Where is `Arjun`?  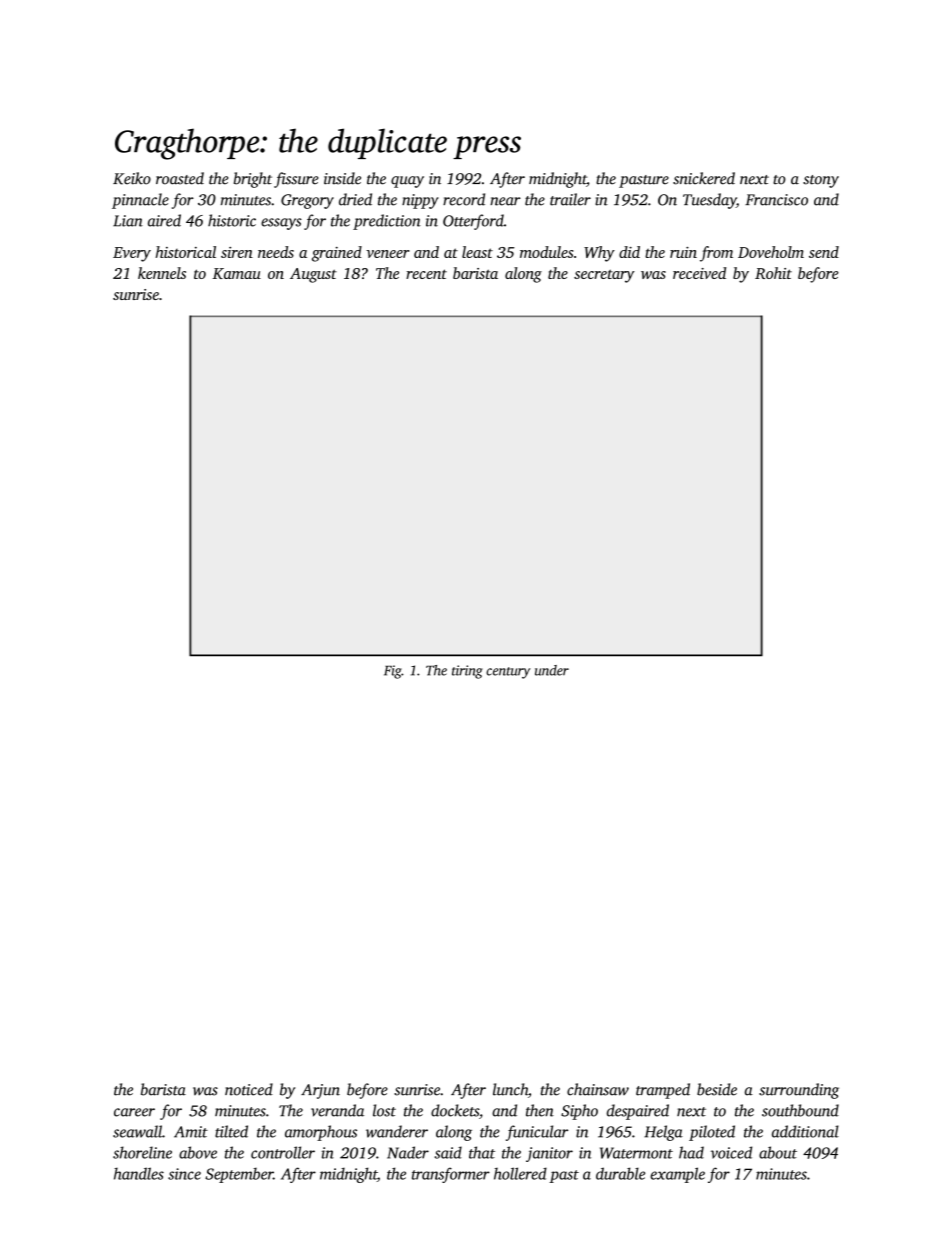 Arjun is located at coordinates (320, 1091).
